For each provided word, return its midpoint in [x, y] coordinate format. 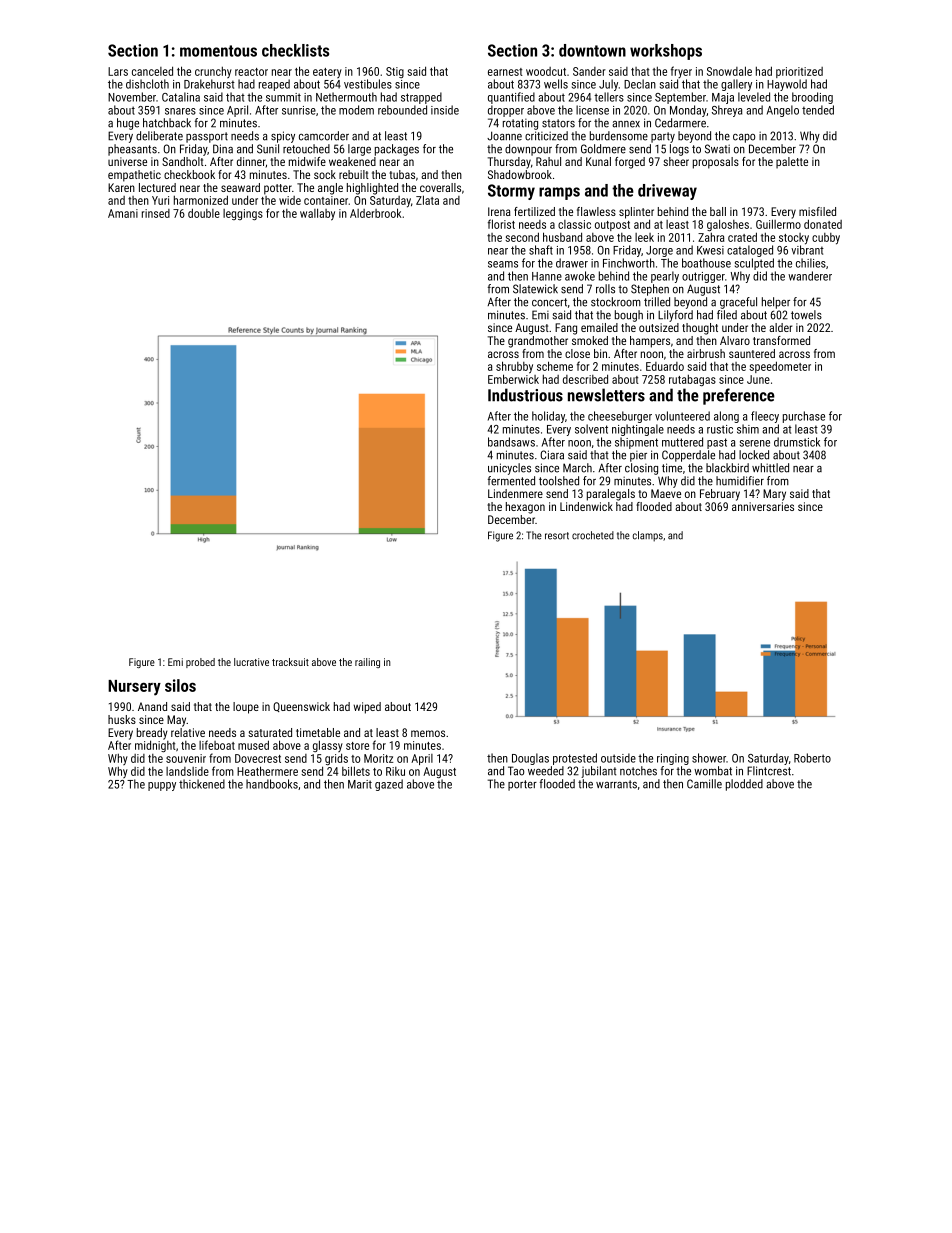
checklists [295, 50]
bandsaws [511, 442]
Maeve [666, 493]
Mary [774, 495]
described [585, 379]
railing [367, 663]
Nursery [134, 688]
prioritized [799, 72]
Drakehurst [209, 84]
